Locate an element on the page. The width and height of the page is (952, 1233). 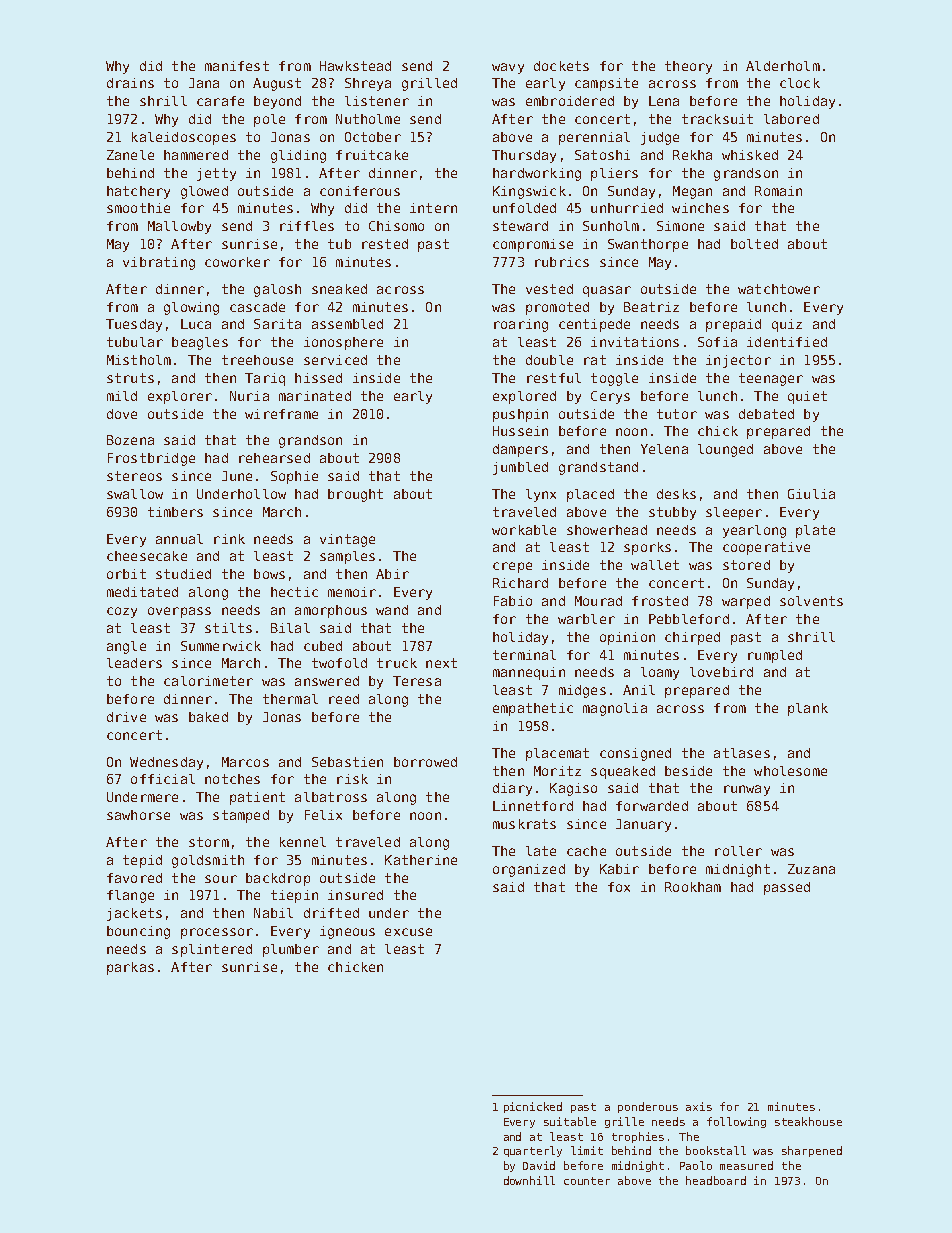
cooperative is located at coordinates (766, 548).
